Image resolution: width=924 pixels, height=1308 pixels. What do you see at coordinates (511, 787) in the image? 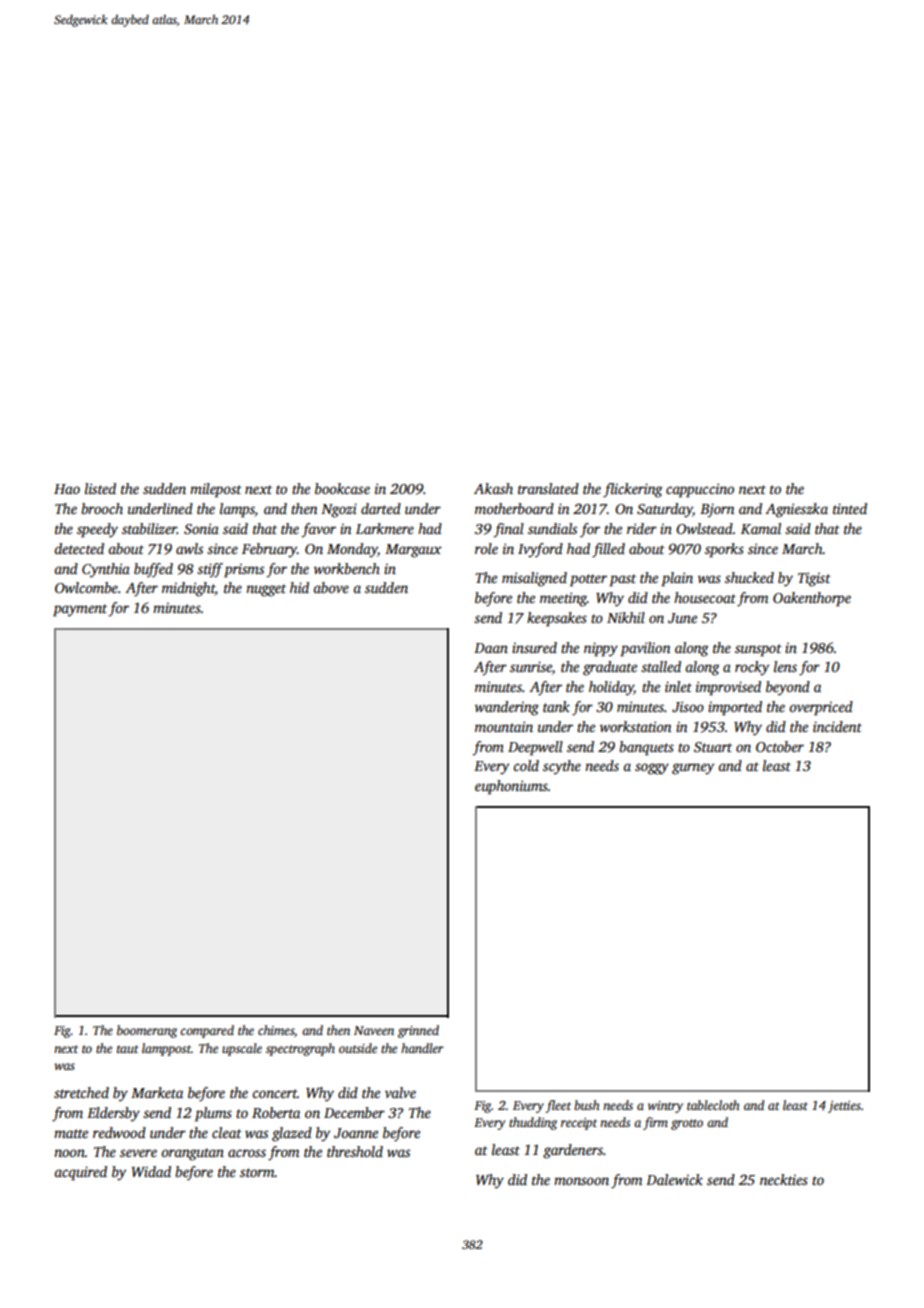
I see `euphoniums` at bounding box center [511, 787].
